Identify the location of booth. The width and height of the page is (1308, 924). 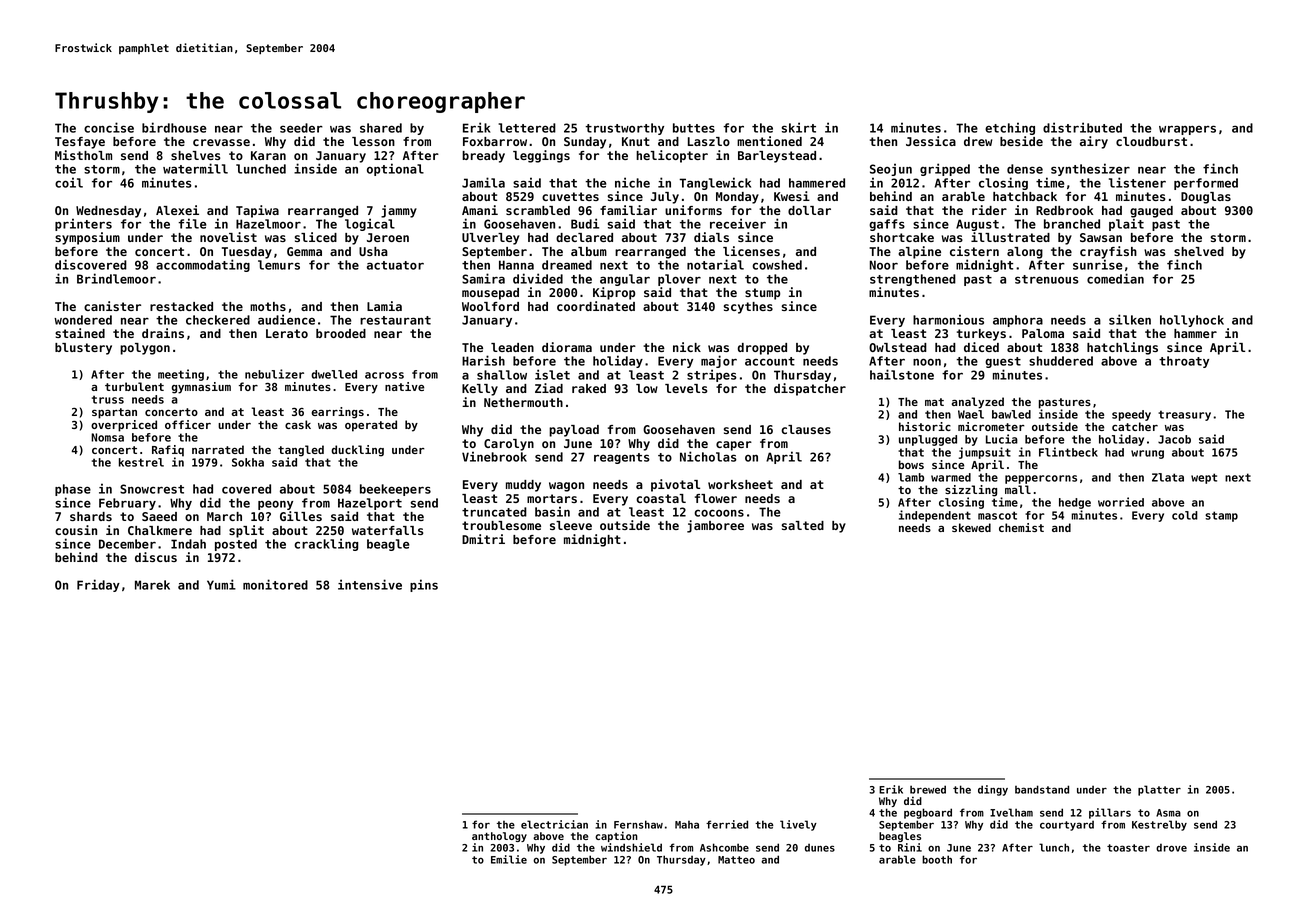
(937, 859).
